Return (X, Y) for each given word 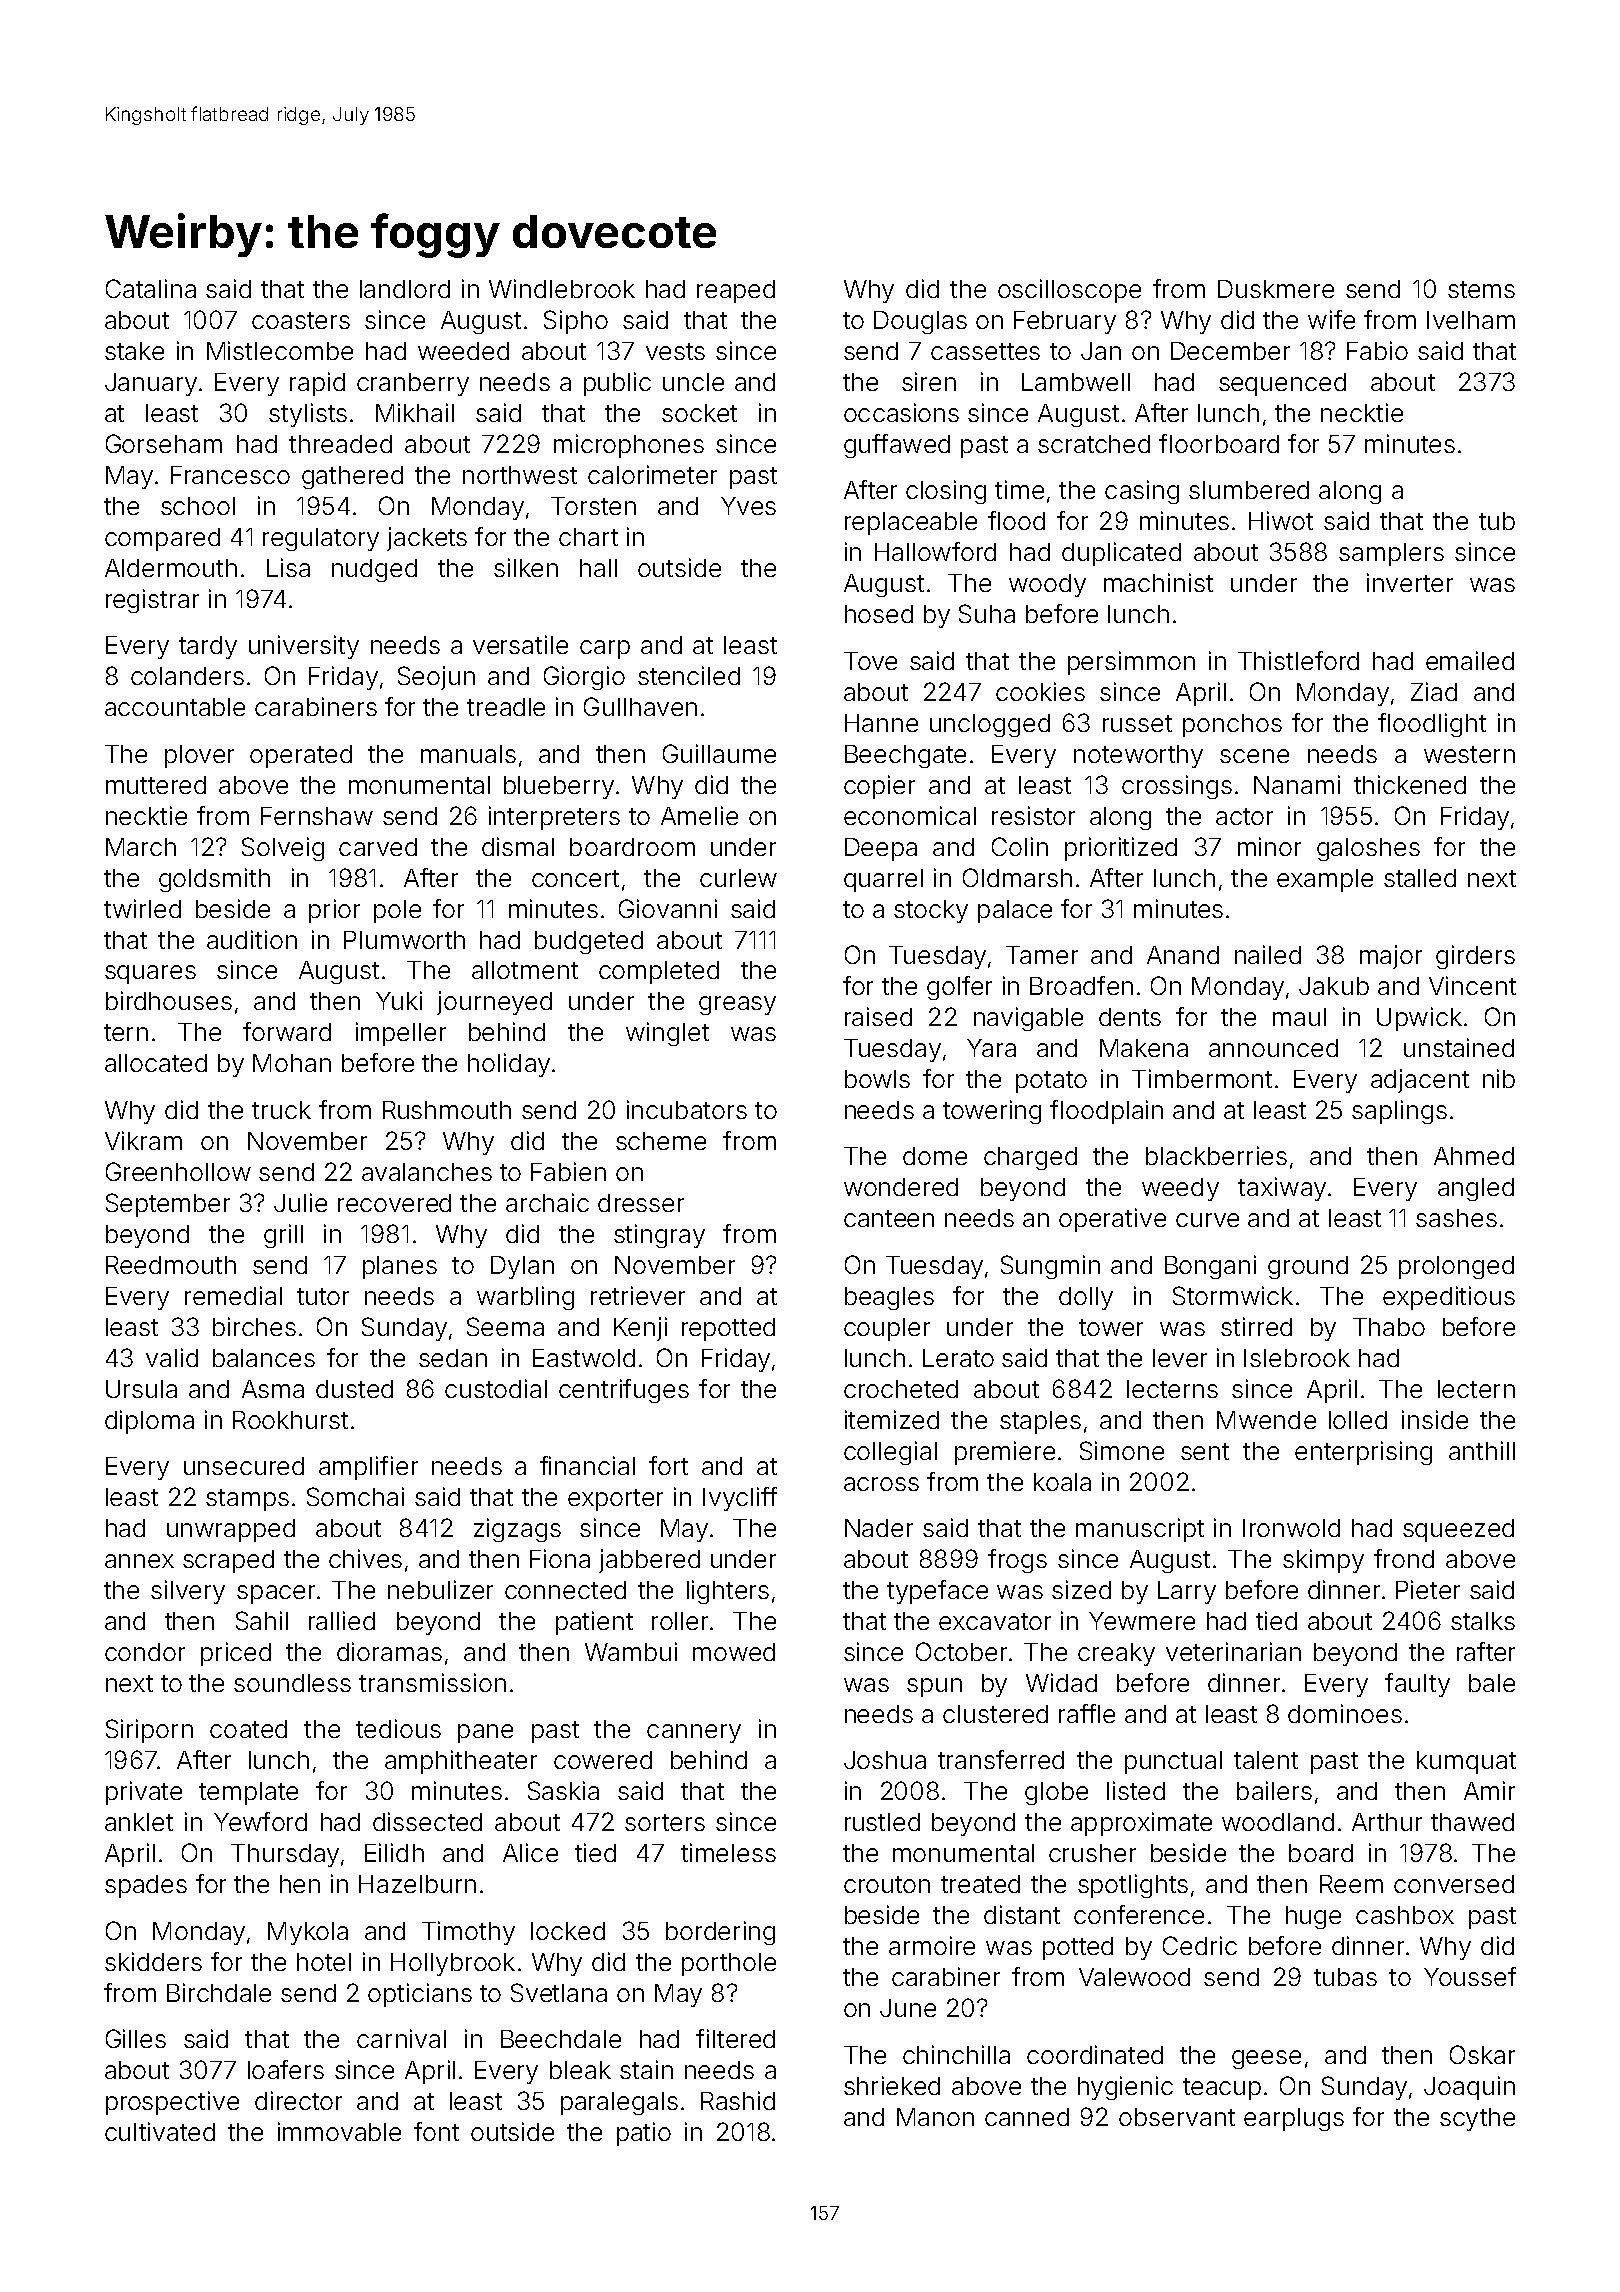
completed (659, 972)
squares (150, 974)
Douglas (920, 322)
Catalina (151, 288)
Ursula (141, 1389)
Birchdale (219, 1992)
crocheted (901, 1389)
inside (1435, 1419)
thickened (1410, 784)
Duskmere (1276, 289)
